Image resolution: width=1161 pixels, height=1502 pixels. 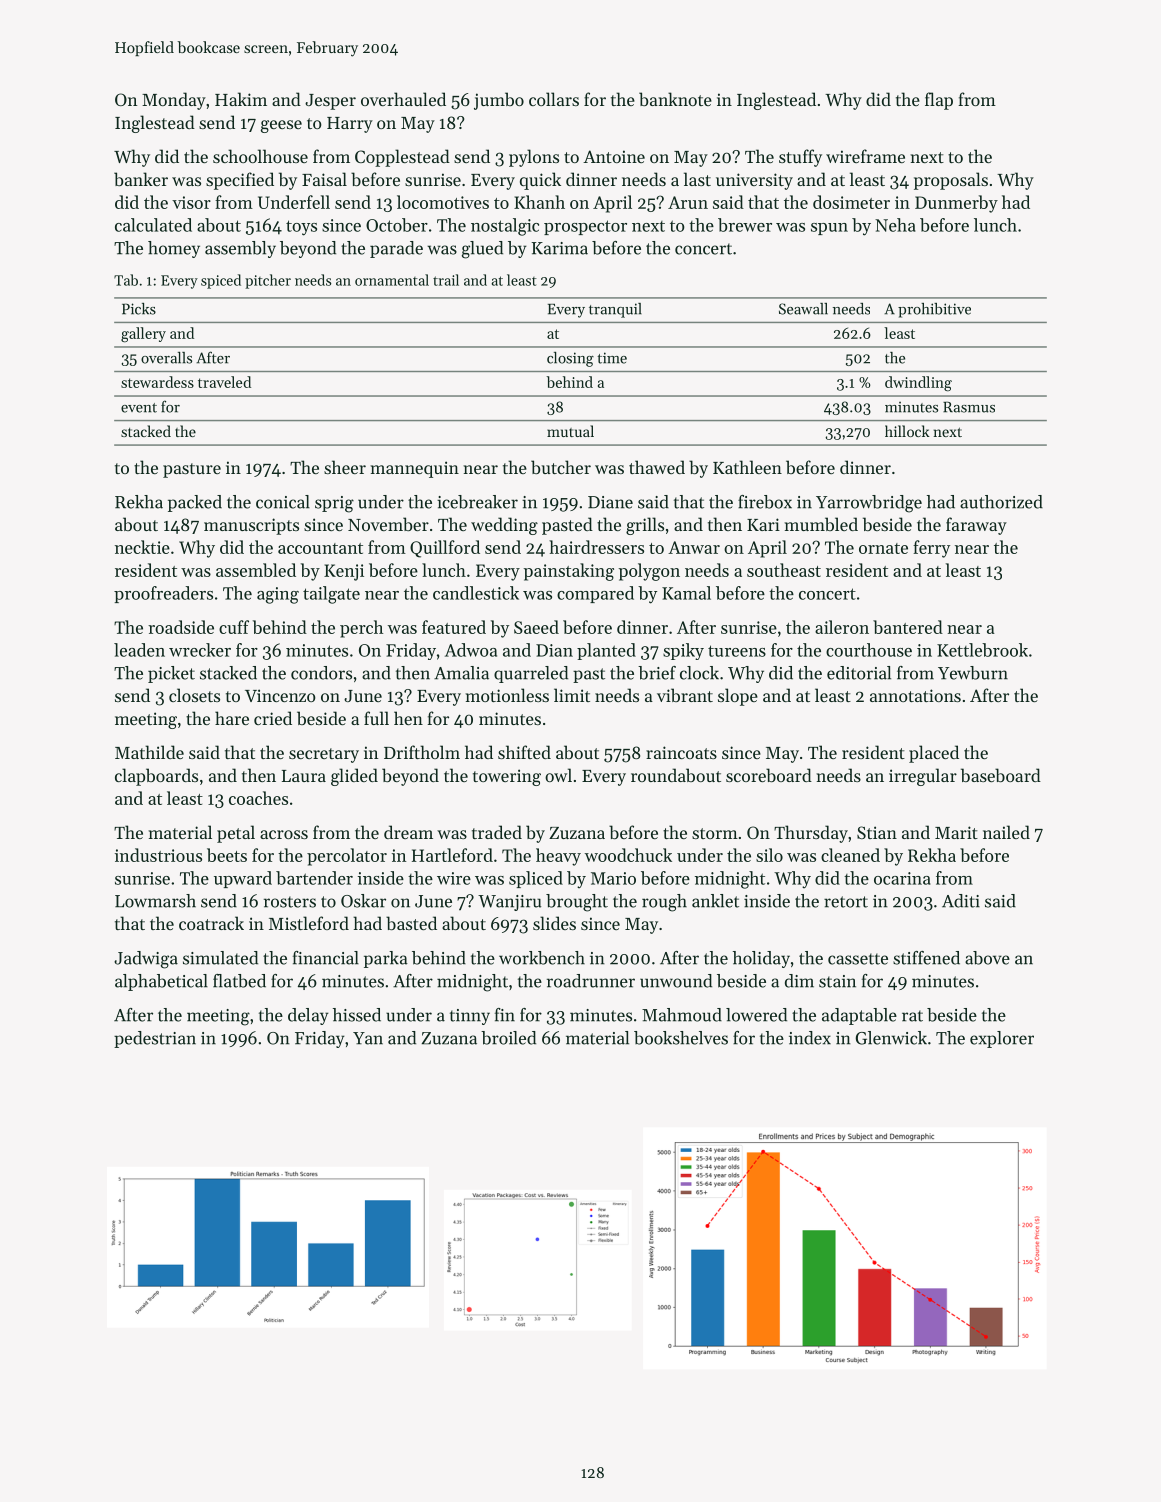 I want to click on perch, so click(x=361, y=629).
